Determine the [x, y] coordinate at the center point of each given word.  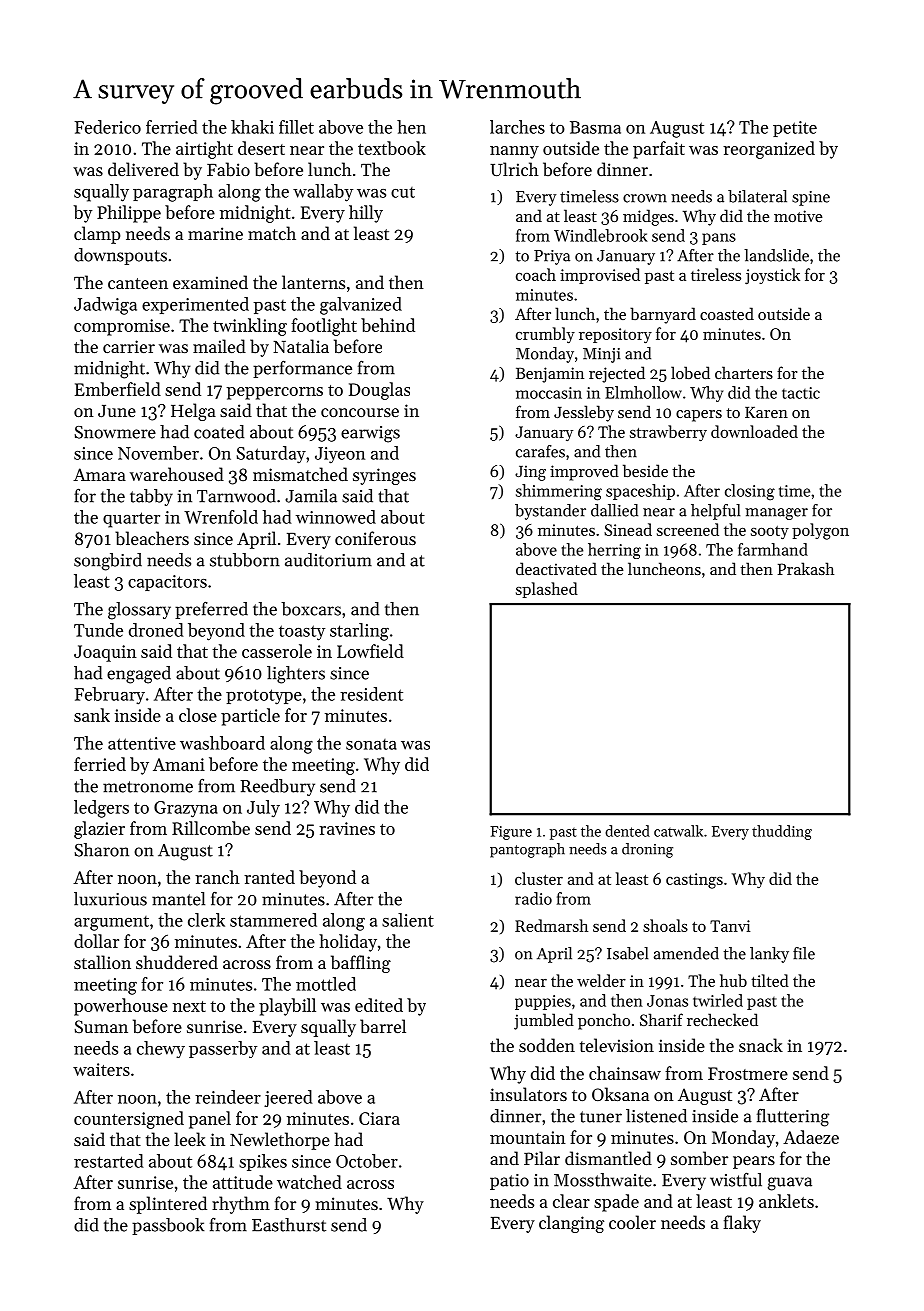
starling [359, 632]
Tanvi [730, 926]
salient [408, 920]
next [189, 1006]
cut [403, 192]
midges [648, 217]
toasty [302, 633]
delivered [143, 169]
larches [517, 127]
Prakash [806, 568]
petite [795, 129]
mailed [219, 346]
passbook [168, 1226]
